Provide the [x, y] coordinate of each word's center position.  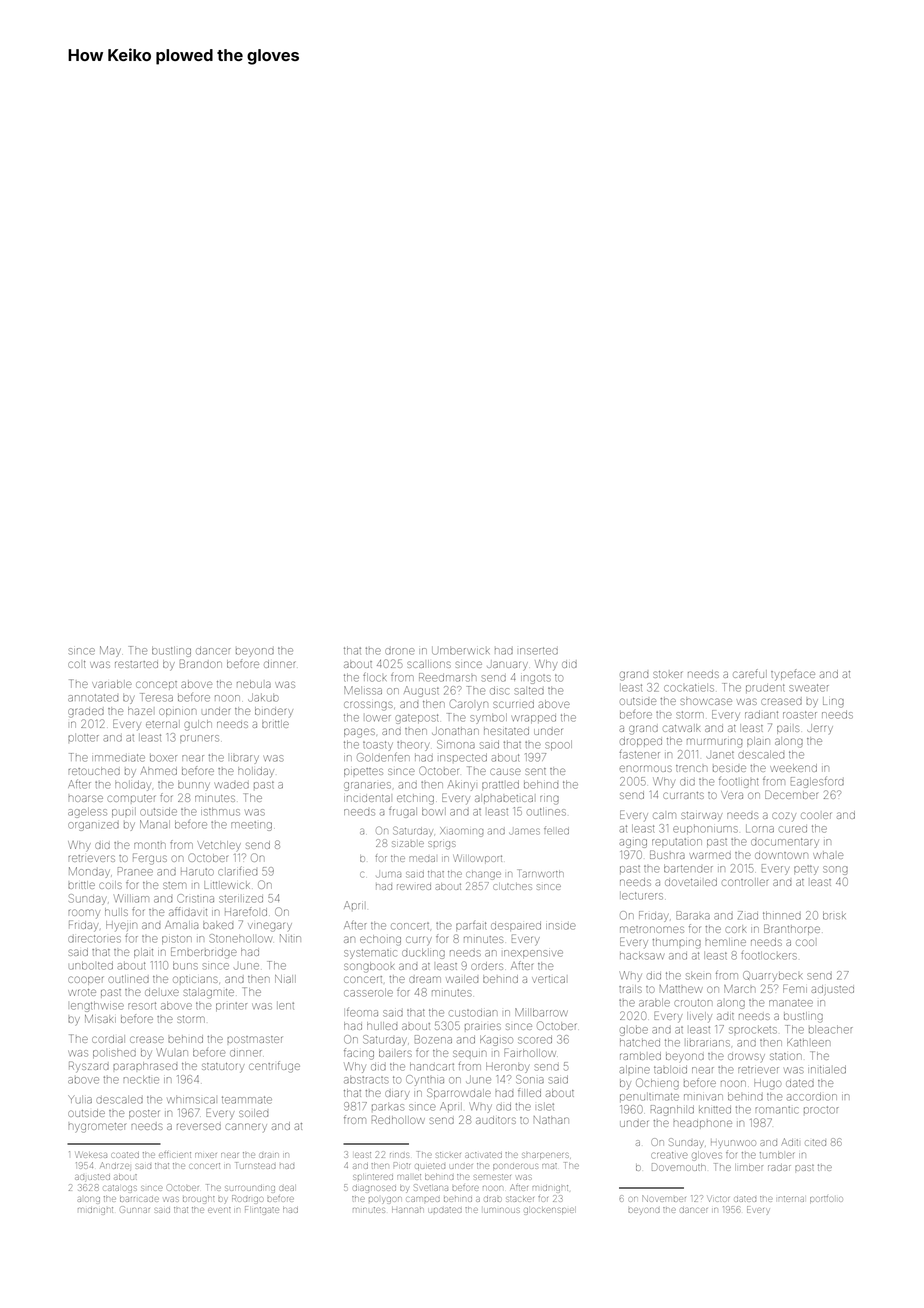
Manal [155, 824]
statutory [223, 1068]
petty [806, 870]
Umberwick [461, 651]
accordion [812, 1097]
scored [535, 1040]
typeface [793, 675]
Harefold [246, 911]
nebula [254, 684]
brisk [834, 916]
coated [125, 1155]
